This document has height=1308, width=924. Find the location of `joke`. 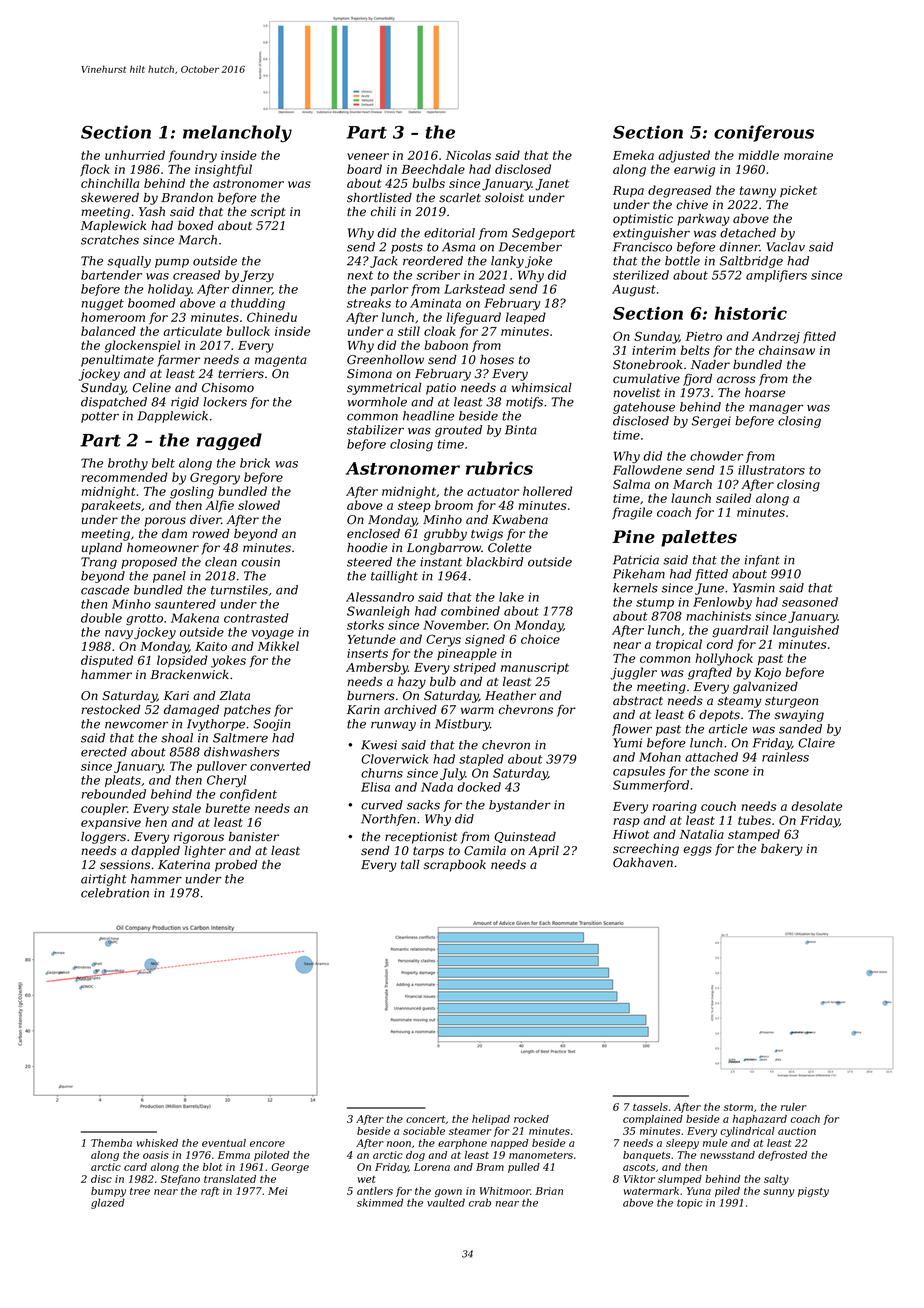

joke is located at coordinates (538, 262).
